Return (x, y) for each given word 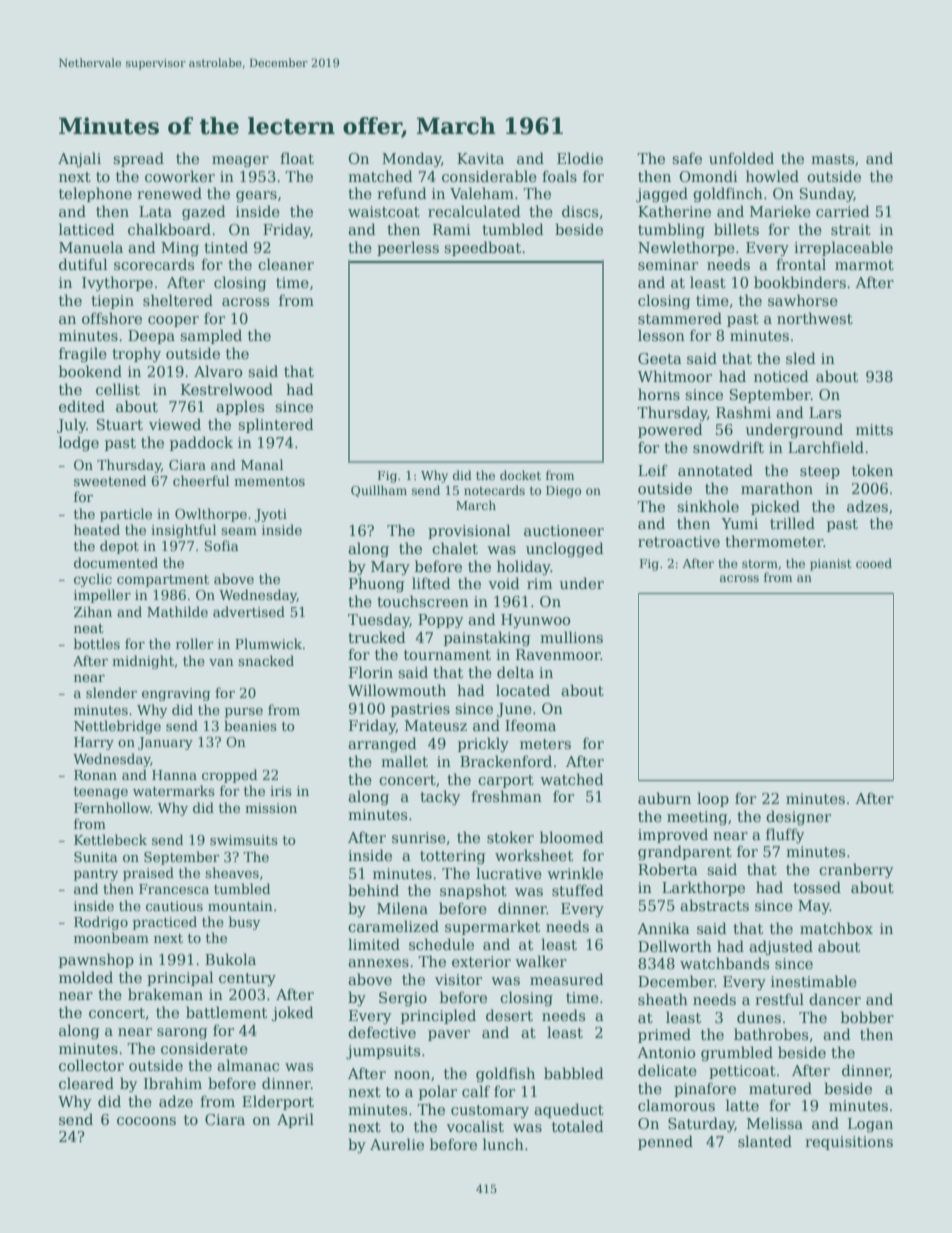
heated (97, 529)
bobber (867, 1017)
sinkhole (708, 506)
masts (832, 159)
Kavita (480, 158)
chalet (455, 548)
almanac (248, 1065)
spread (138, 159)
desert (509, 1015)
